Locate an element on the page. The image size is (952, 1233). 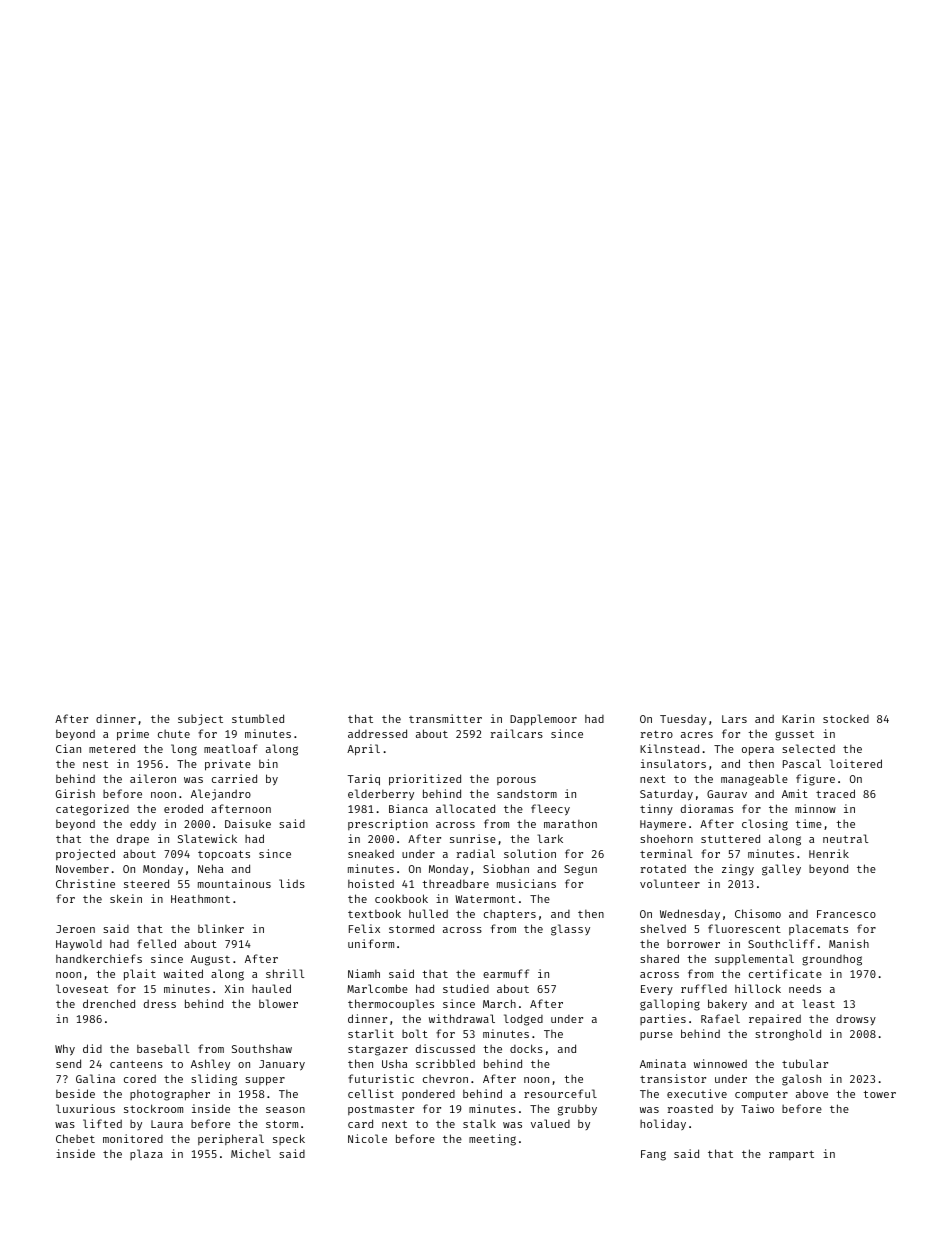
felled is located at coordinates (156, 943).
